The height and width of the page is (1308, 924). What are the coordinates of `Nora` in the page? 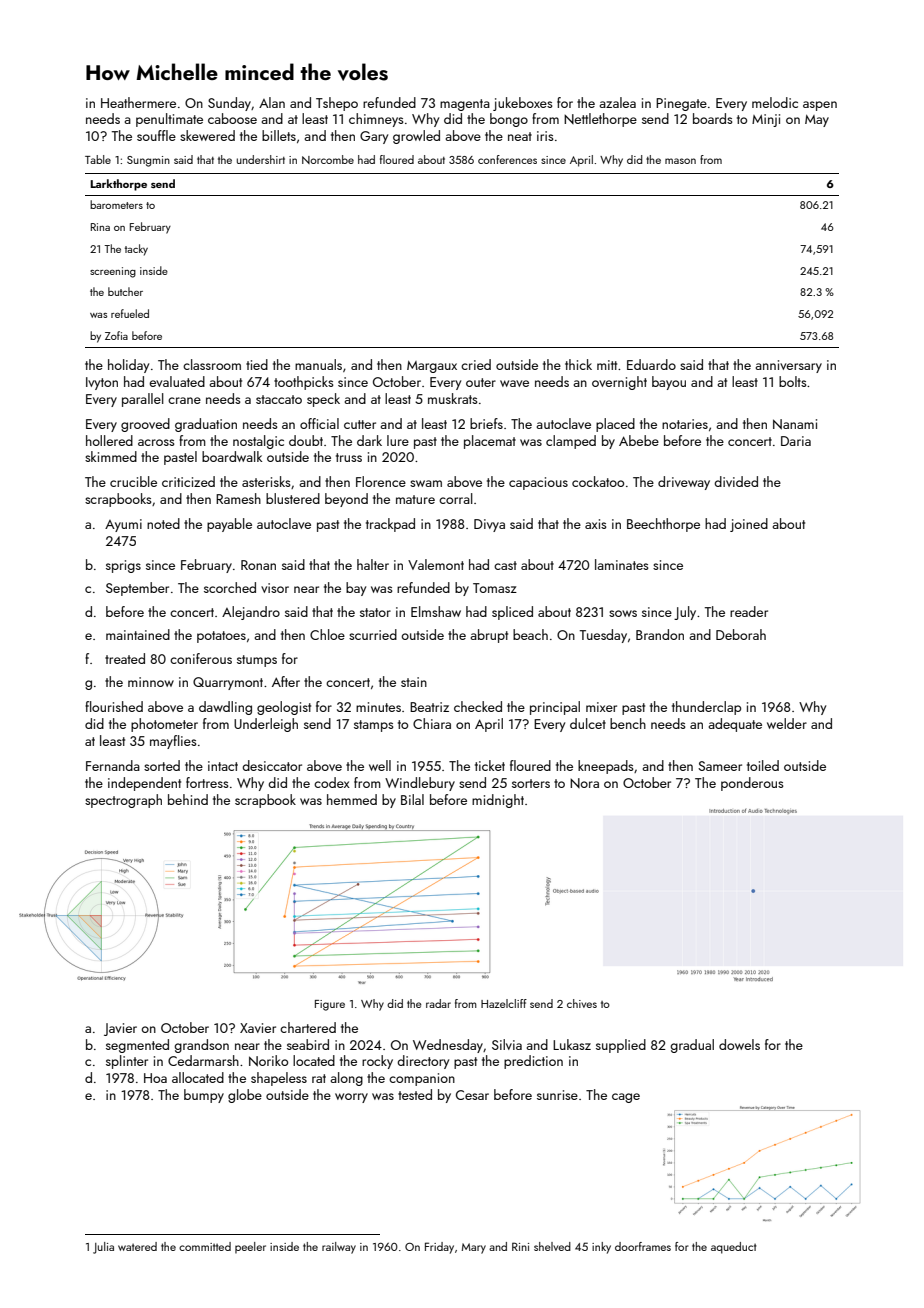 It's located at (584, 783).
